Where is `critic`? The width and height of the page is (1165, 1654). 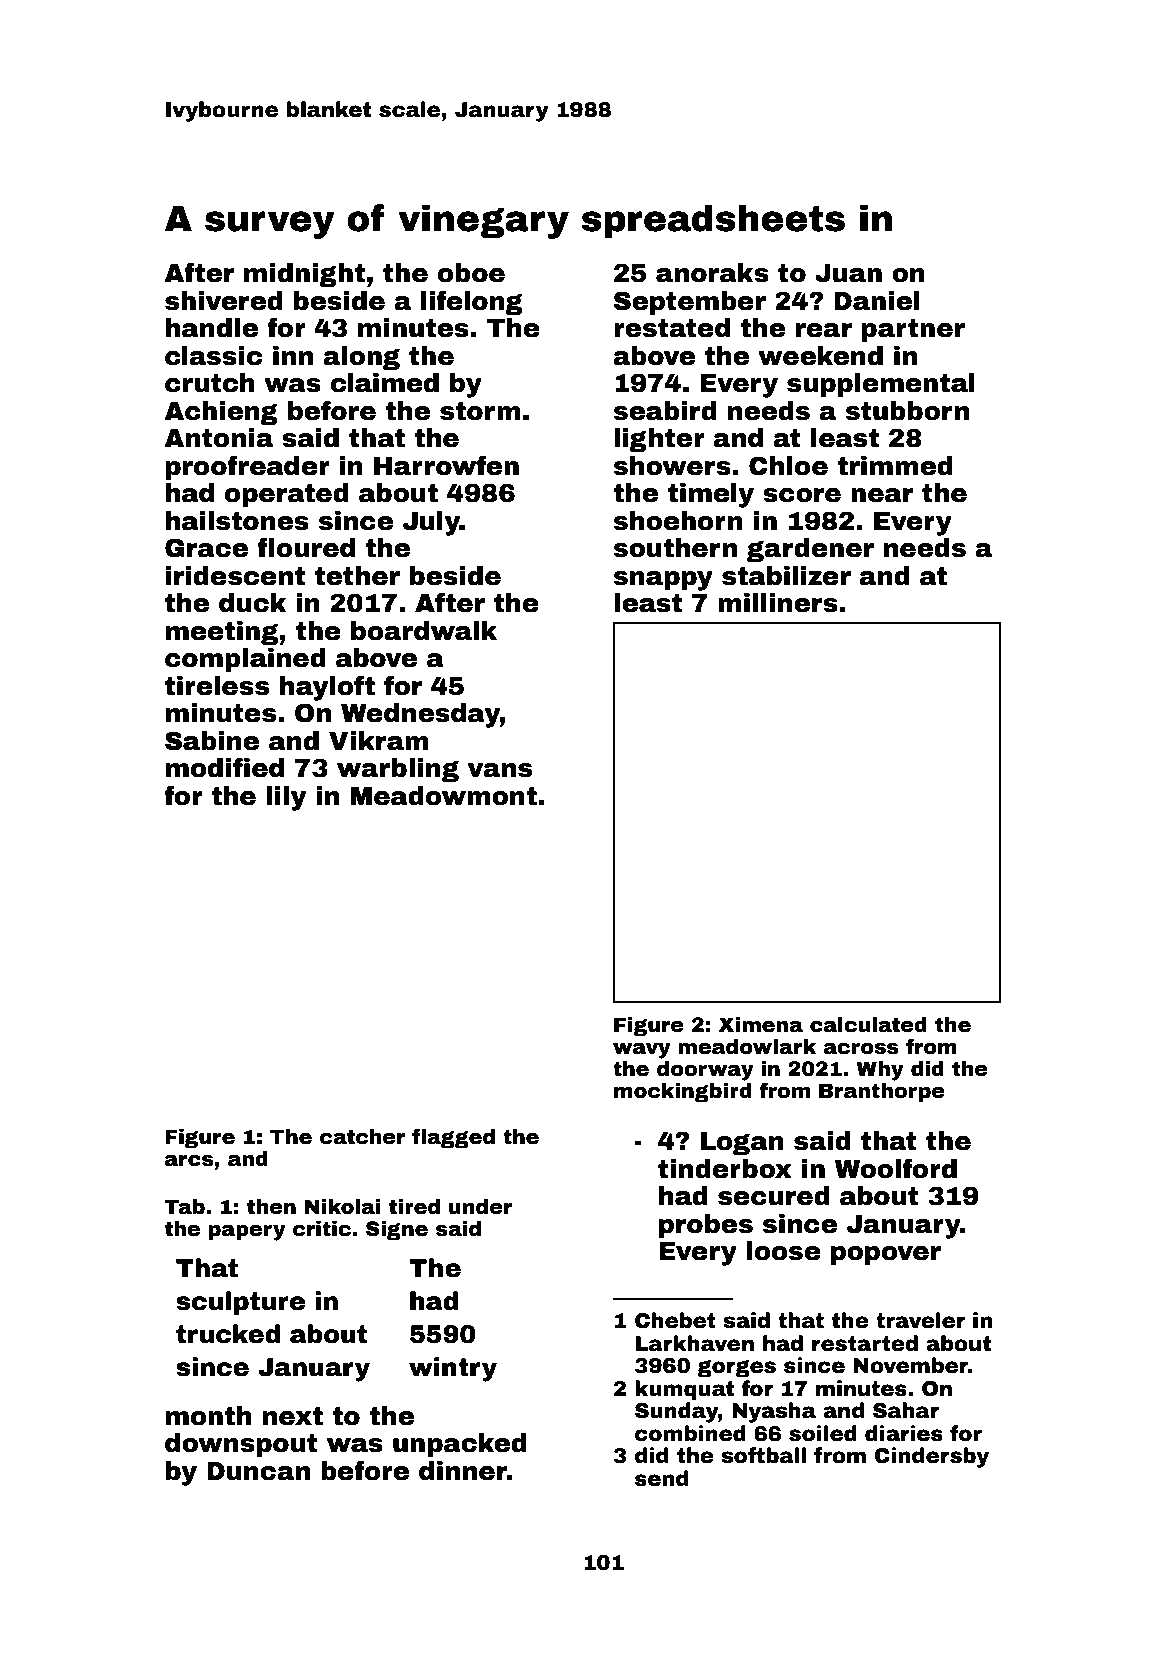
critic is located at coordinates (322, 1229).
